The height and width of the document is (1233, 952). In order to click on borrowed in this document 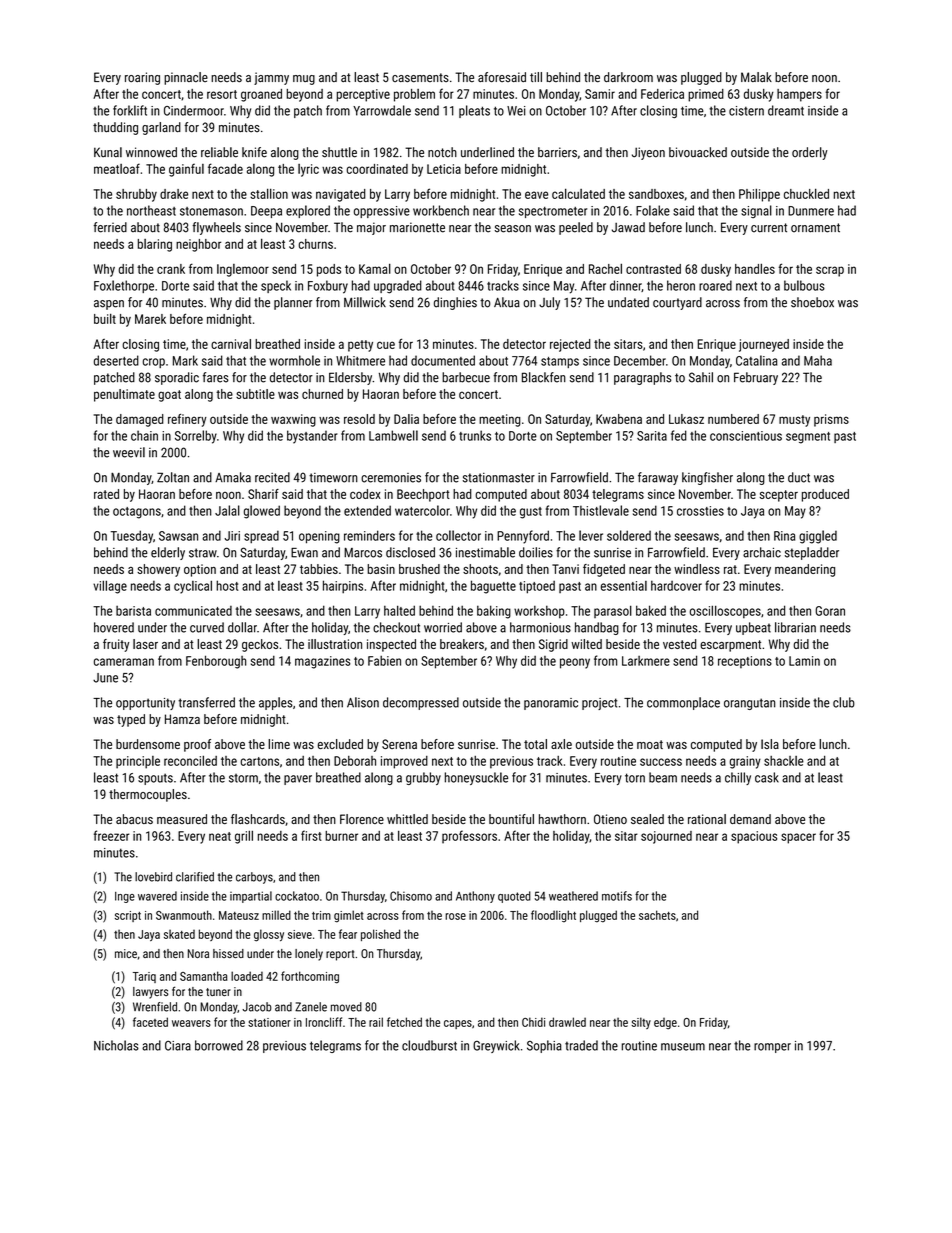, I will do `click(219, 1045)`.
